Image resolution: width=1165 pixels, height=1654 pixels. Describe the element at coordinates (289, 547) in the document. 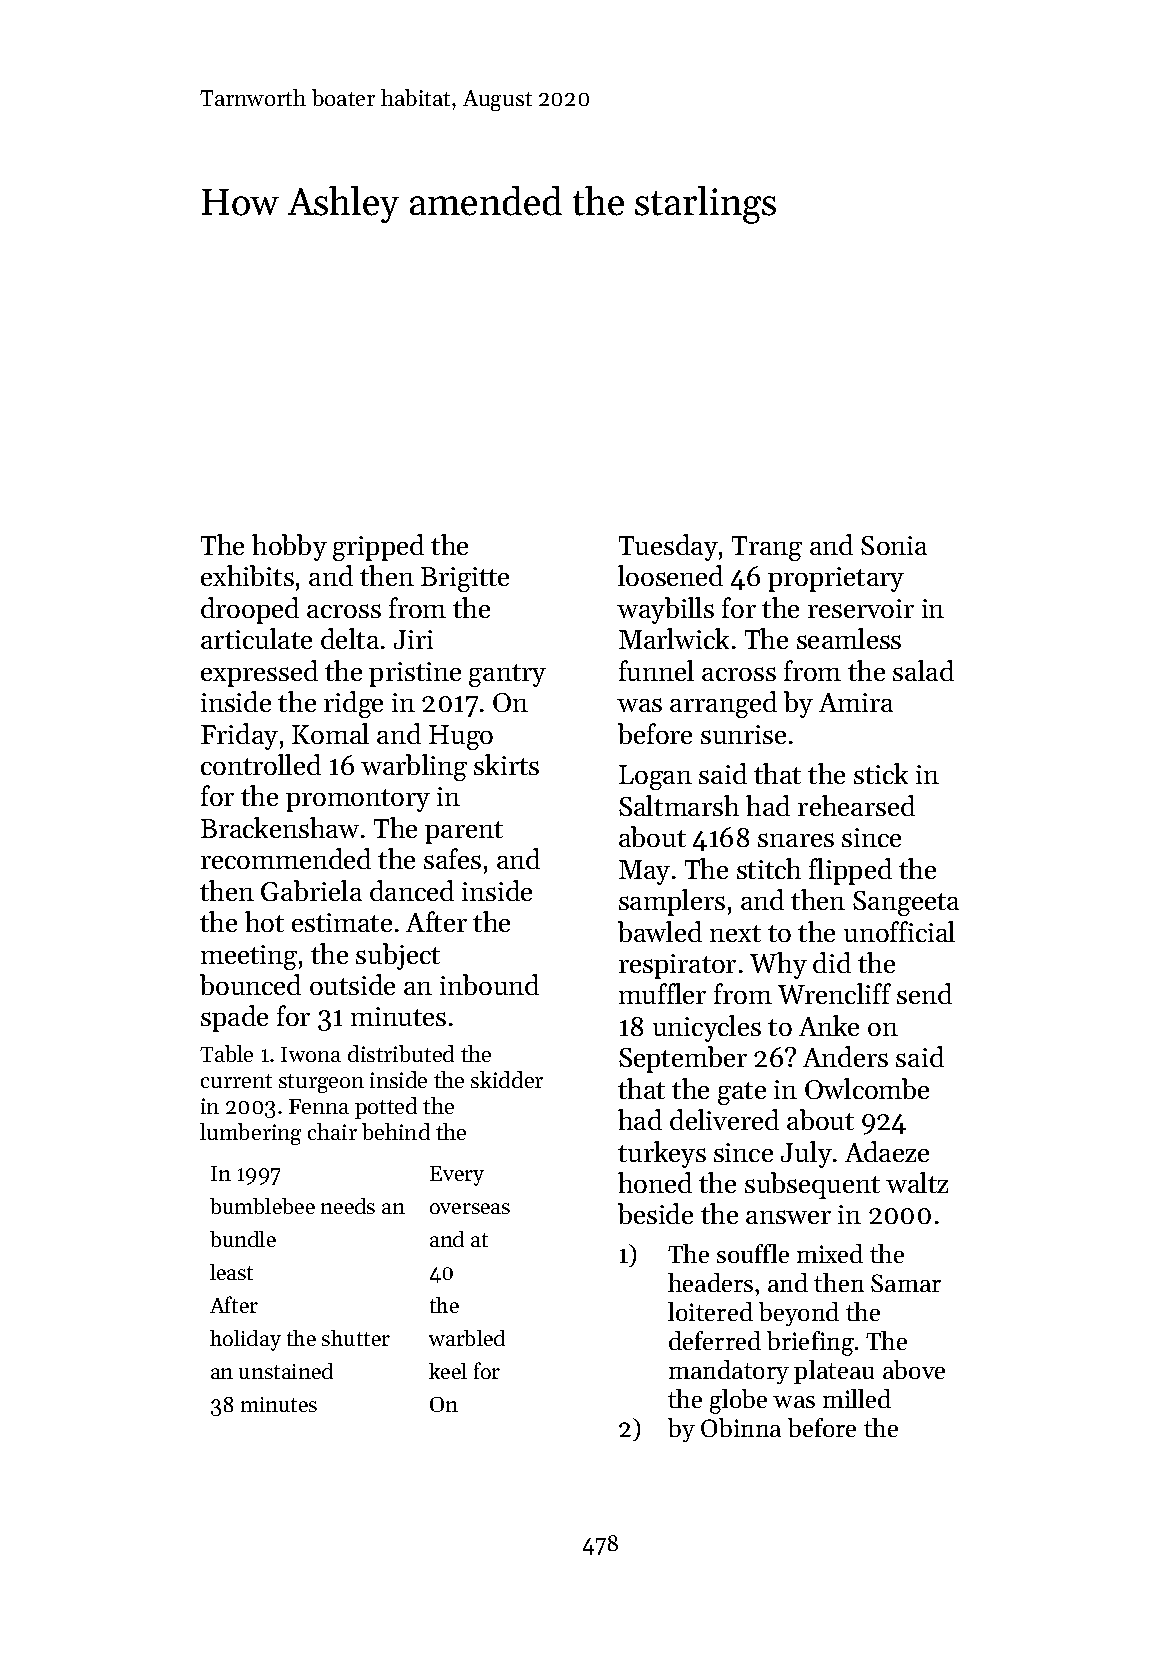

I see `hobby` at that location.
